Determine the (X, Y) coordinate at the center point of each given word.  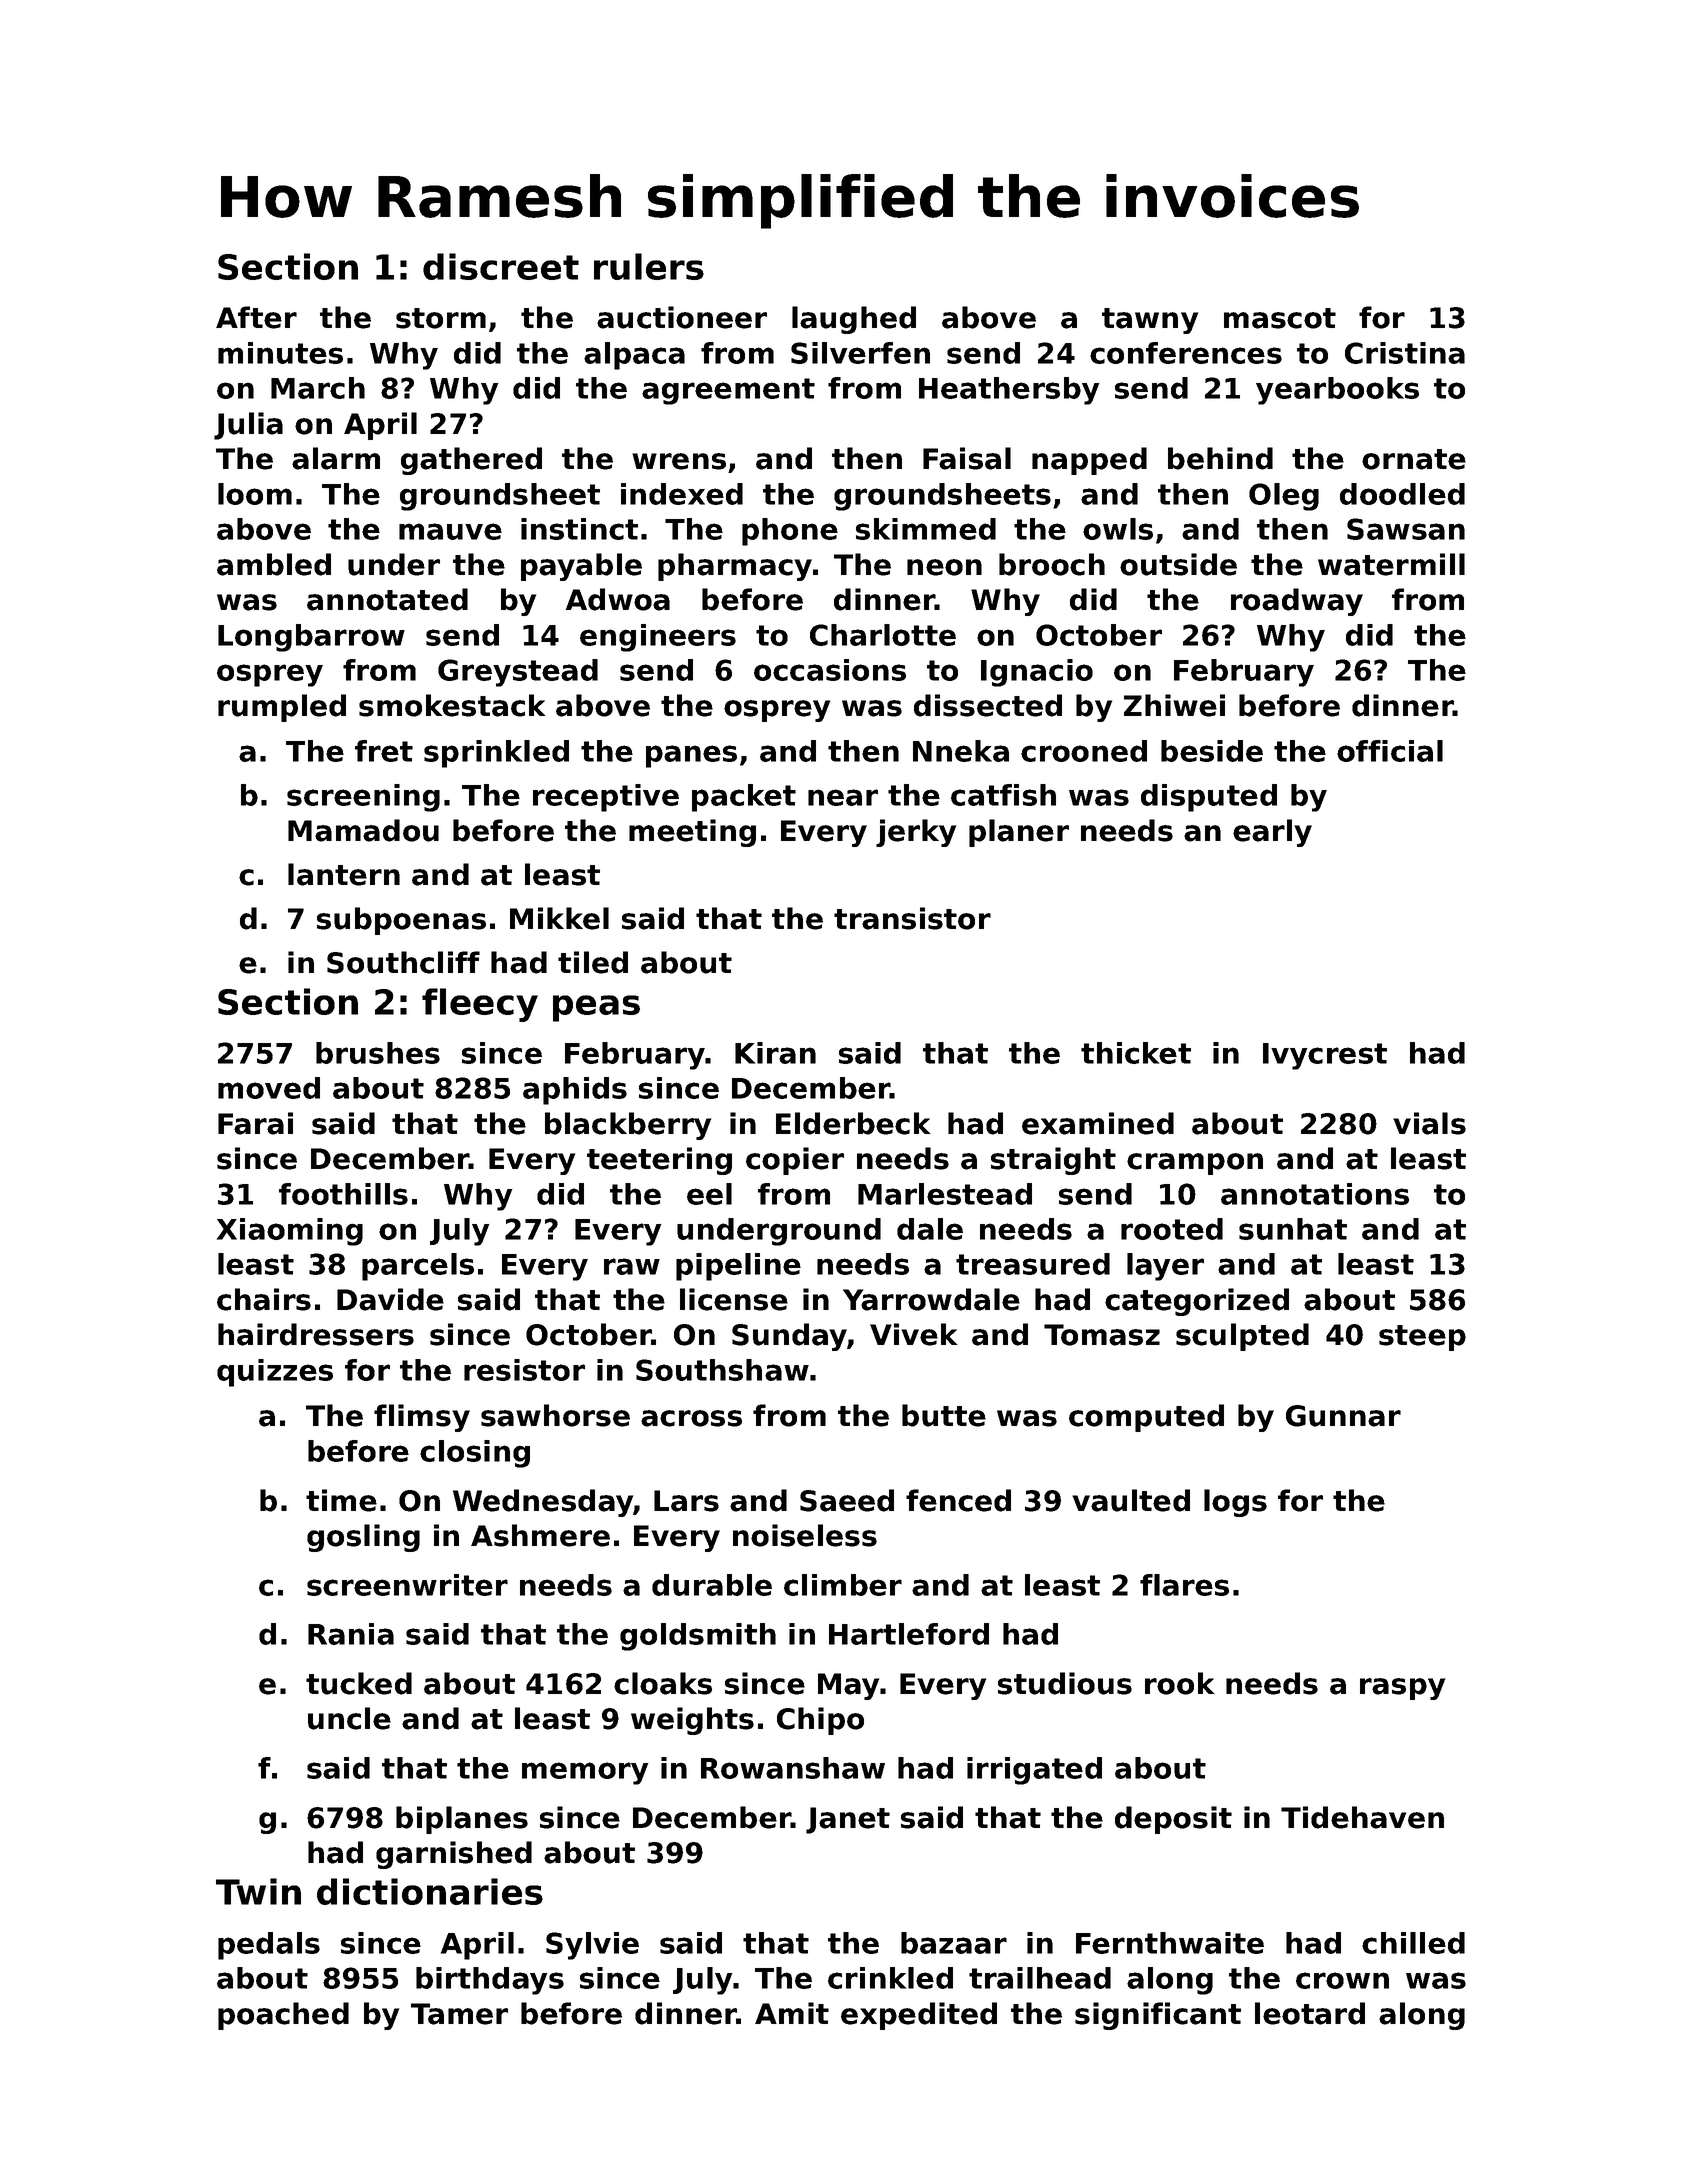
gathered (471, 461)
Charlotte (883, 635)
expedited (919, 2016)
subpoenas (401, 921)
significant (1158, 2016)
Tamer (459, 2014)
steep (1422, 1338)
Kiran (775, 1053)
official (1390, 751)
